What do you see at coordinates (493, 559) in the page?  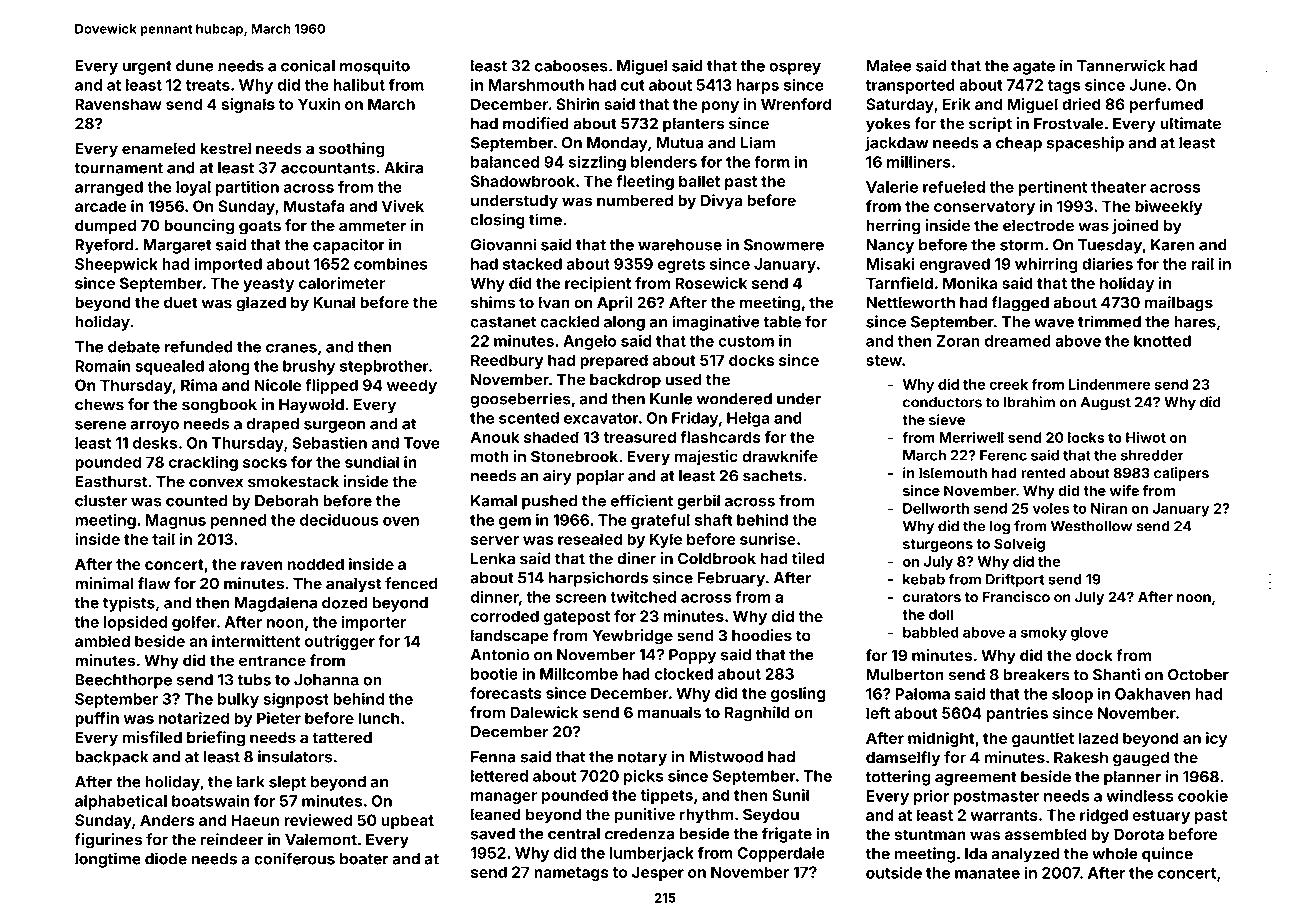 I see `Lenka` at bounding box center [493, 559].
